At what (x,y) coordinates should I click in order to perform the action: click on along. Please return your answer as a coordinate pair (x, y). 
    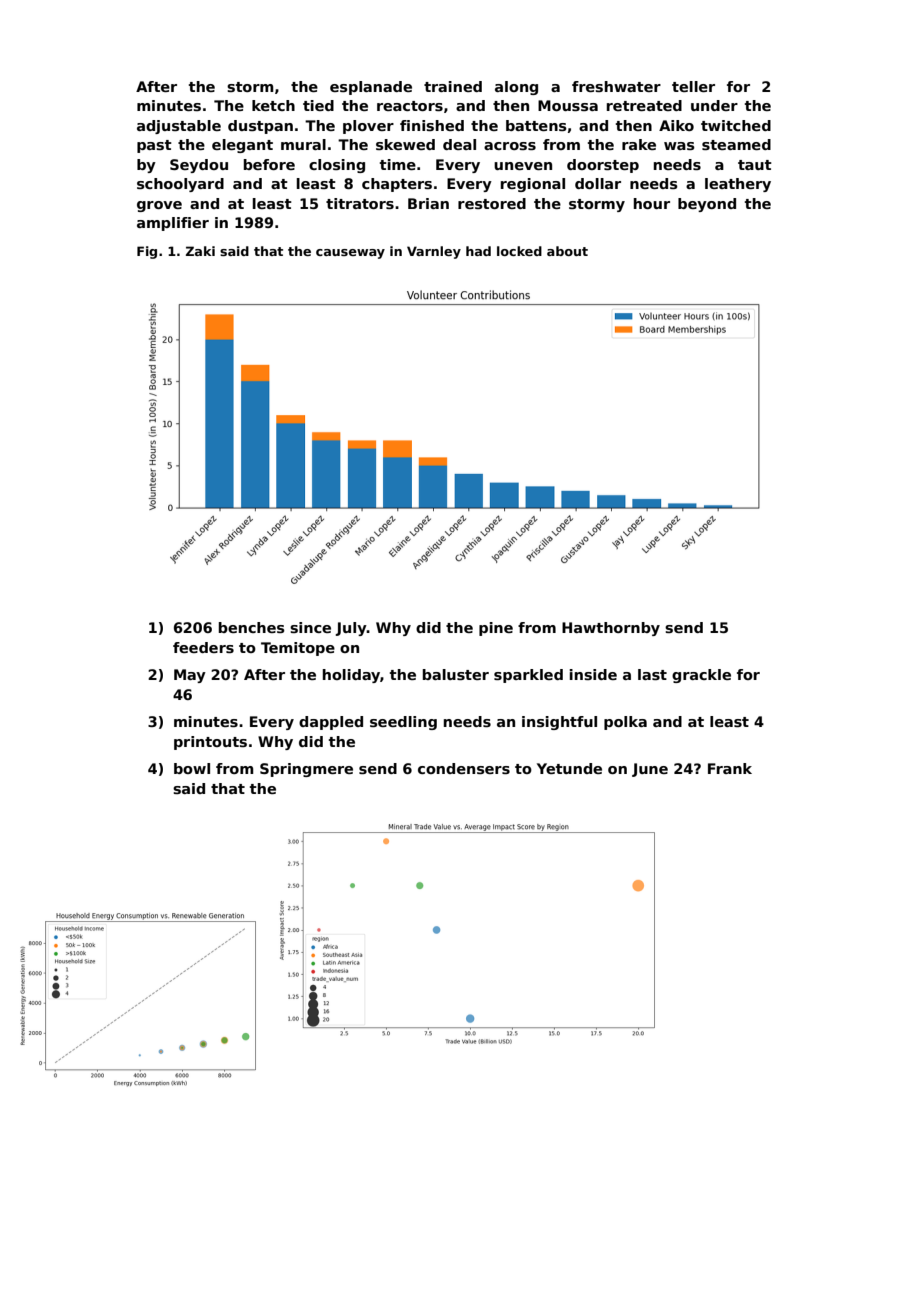
    Looking at the image, I should click on (516, 88).
